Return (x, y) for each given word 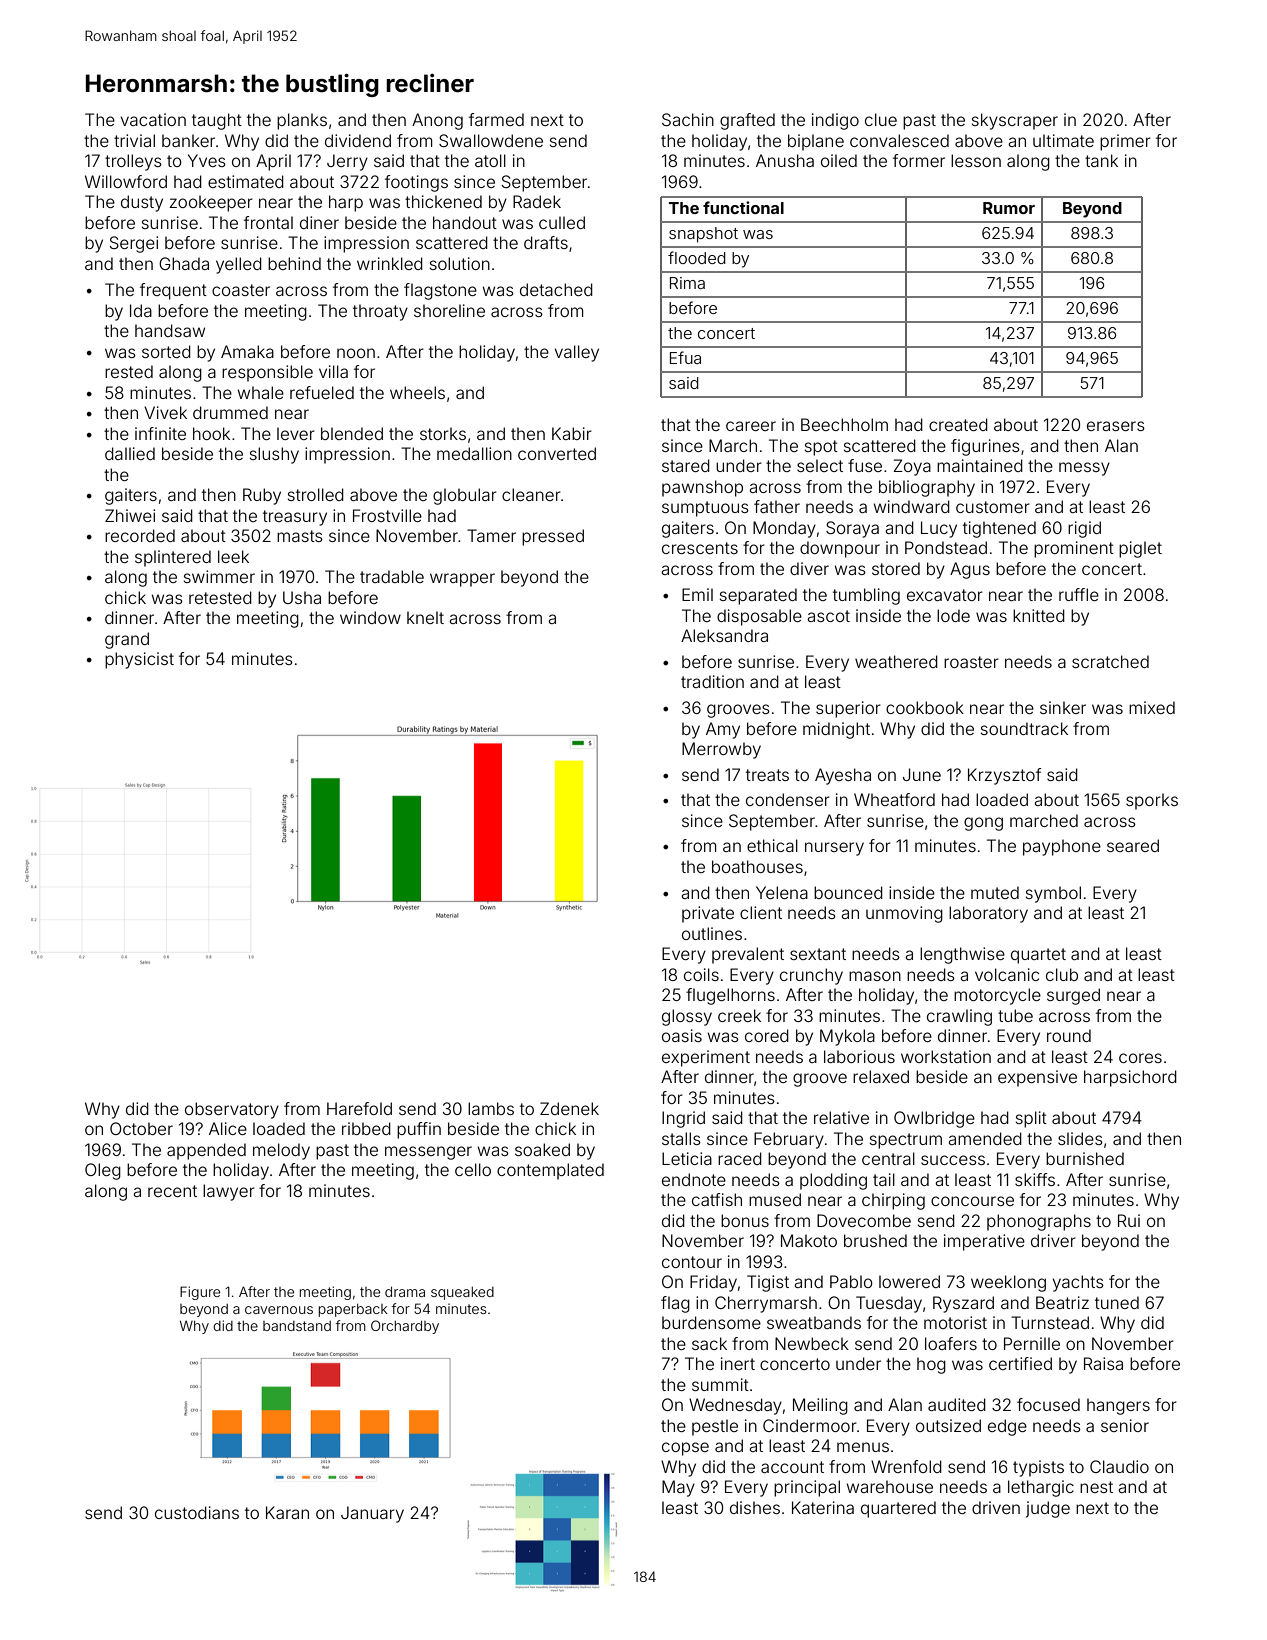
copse (685, 1449)
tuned (1117, 1302)
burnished (1085, 1158)
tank (1101, 160)
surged (1073, 996)
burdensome (711, 1322)
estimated (246, 181)
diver (809, 568)
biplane (816, 142)
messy (1084, 469)
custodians (197, 1512)
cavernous (279, 1310)
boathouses (757, 866)
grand (127, 640)
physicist (139, 660)
